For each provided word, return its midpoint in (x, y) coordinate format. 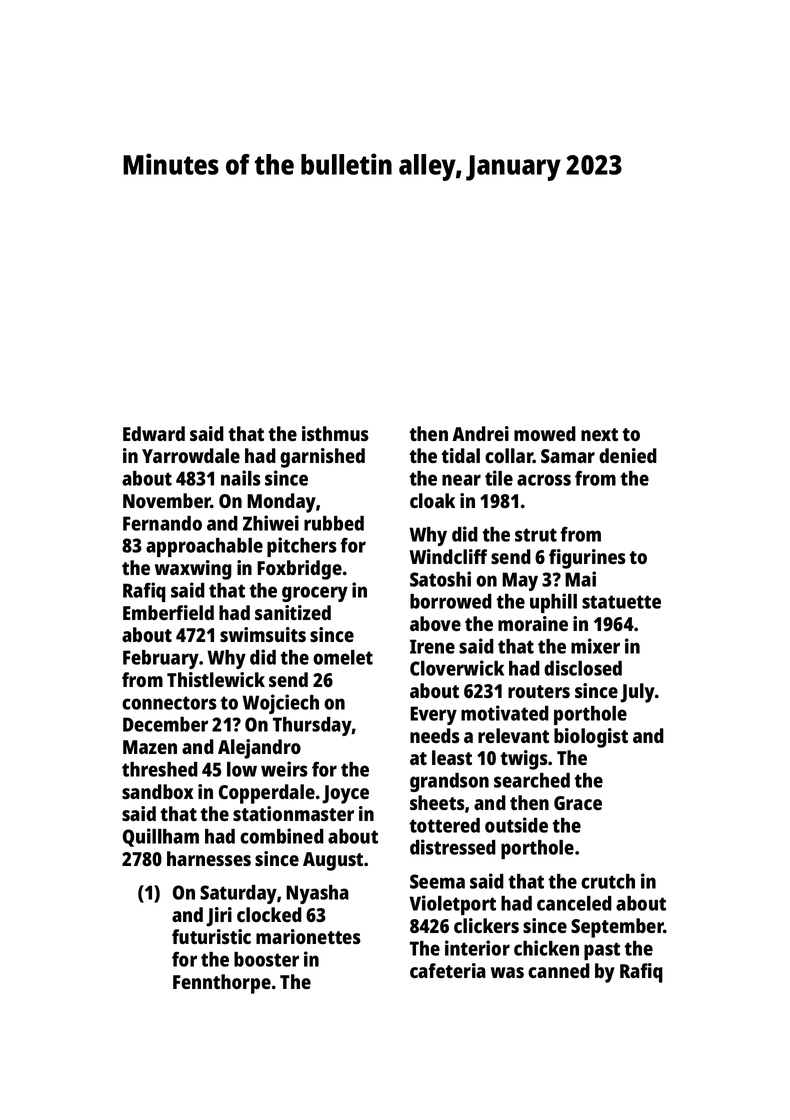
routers (539, 691)
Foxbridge (299, 570)
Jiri (219, 917)
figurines (587, 559)
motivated (505, 713)
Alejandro (259, 749)
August (333, 861)
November (167, 500)
